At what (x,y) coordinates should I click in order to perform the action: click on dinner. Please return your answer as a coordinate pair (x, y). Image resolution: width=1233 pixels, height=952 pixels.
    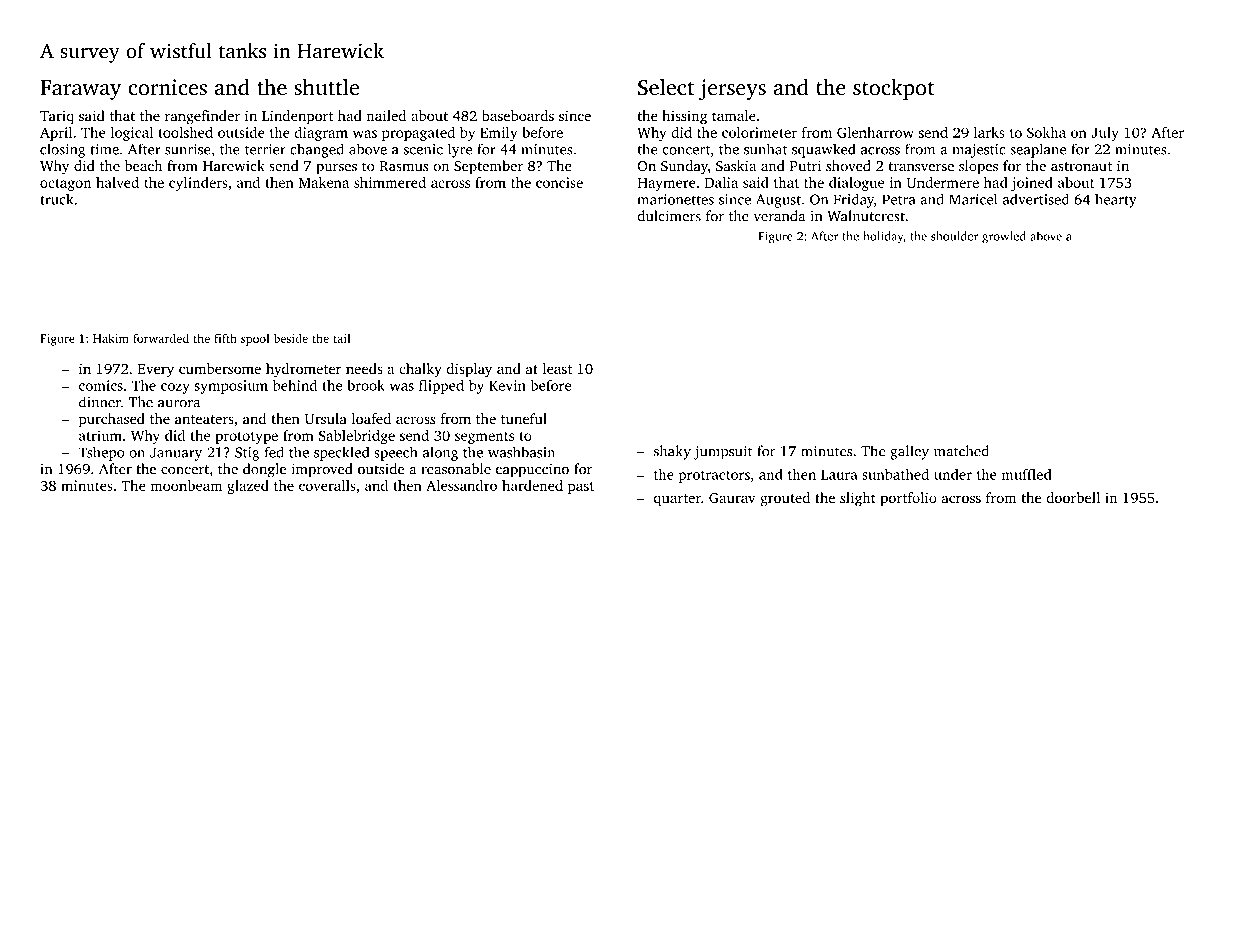
    Looking at the image, I should click on (100, 402).
